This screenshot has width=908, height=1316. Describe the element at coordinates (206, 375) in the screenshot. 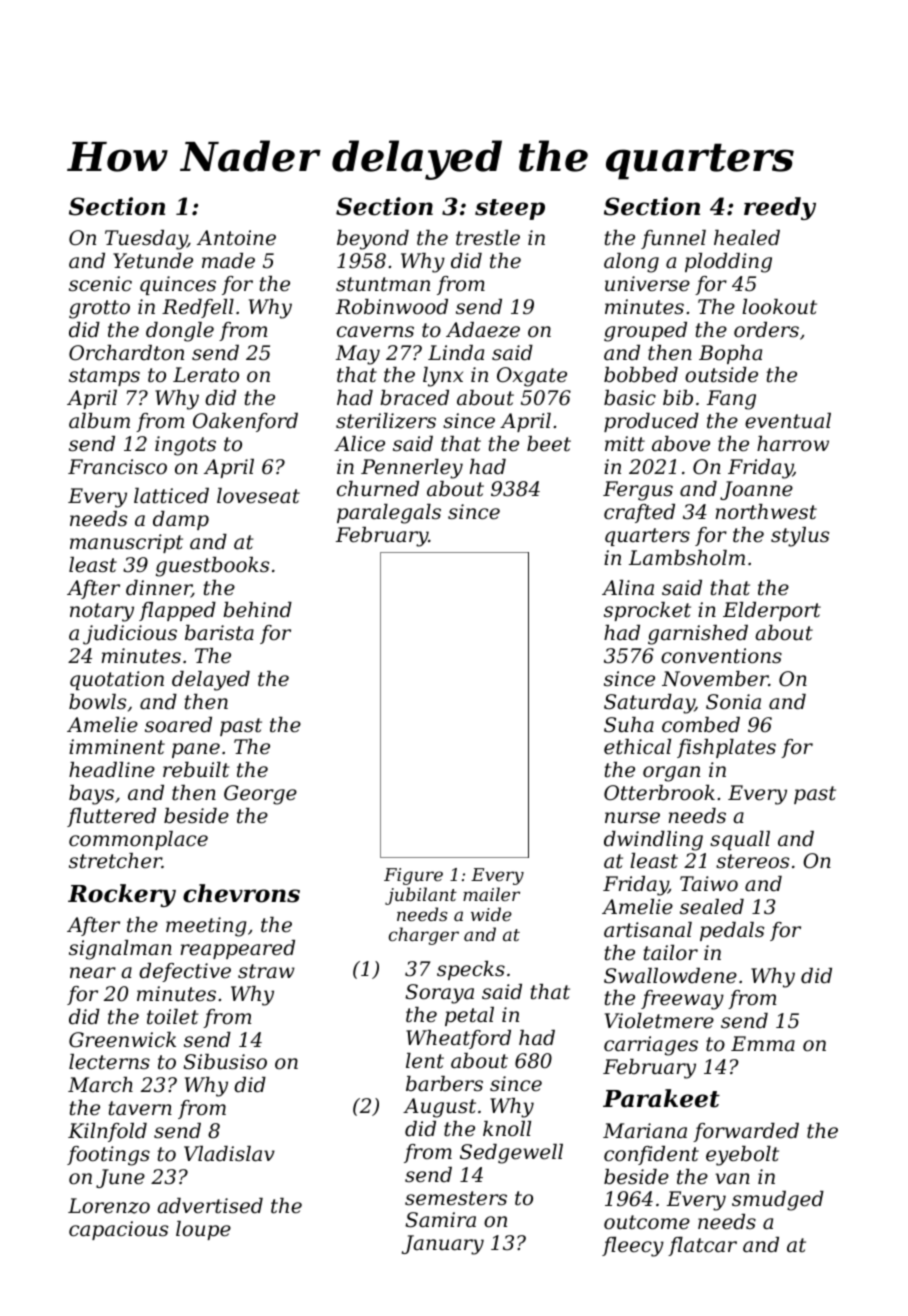

I see `Lerato` at that location.
